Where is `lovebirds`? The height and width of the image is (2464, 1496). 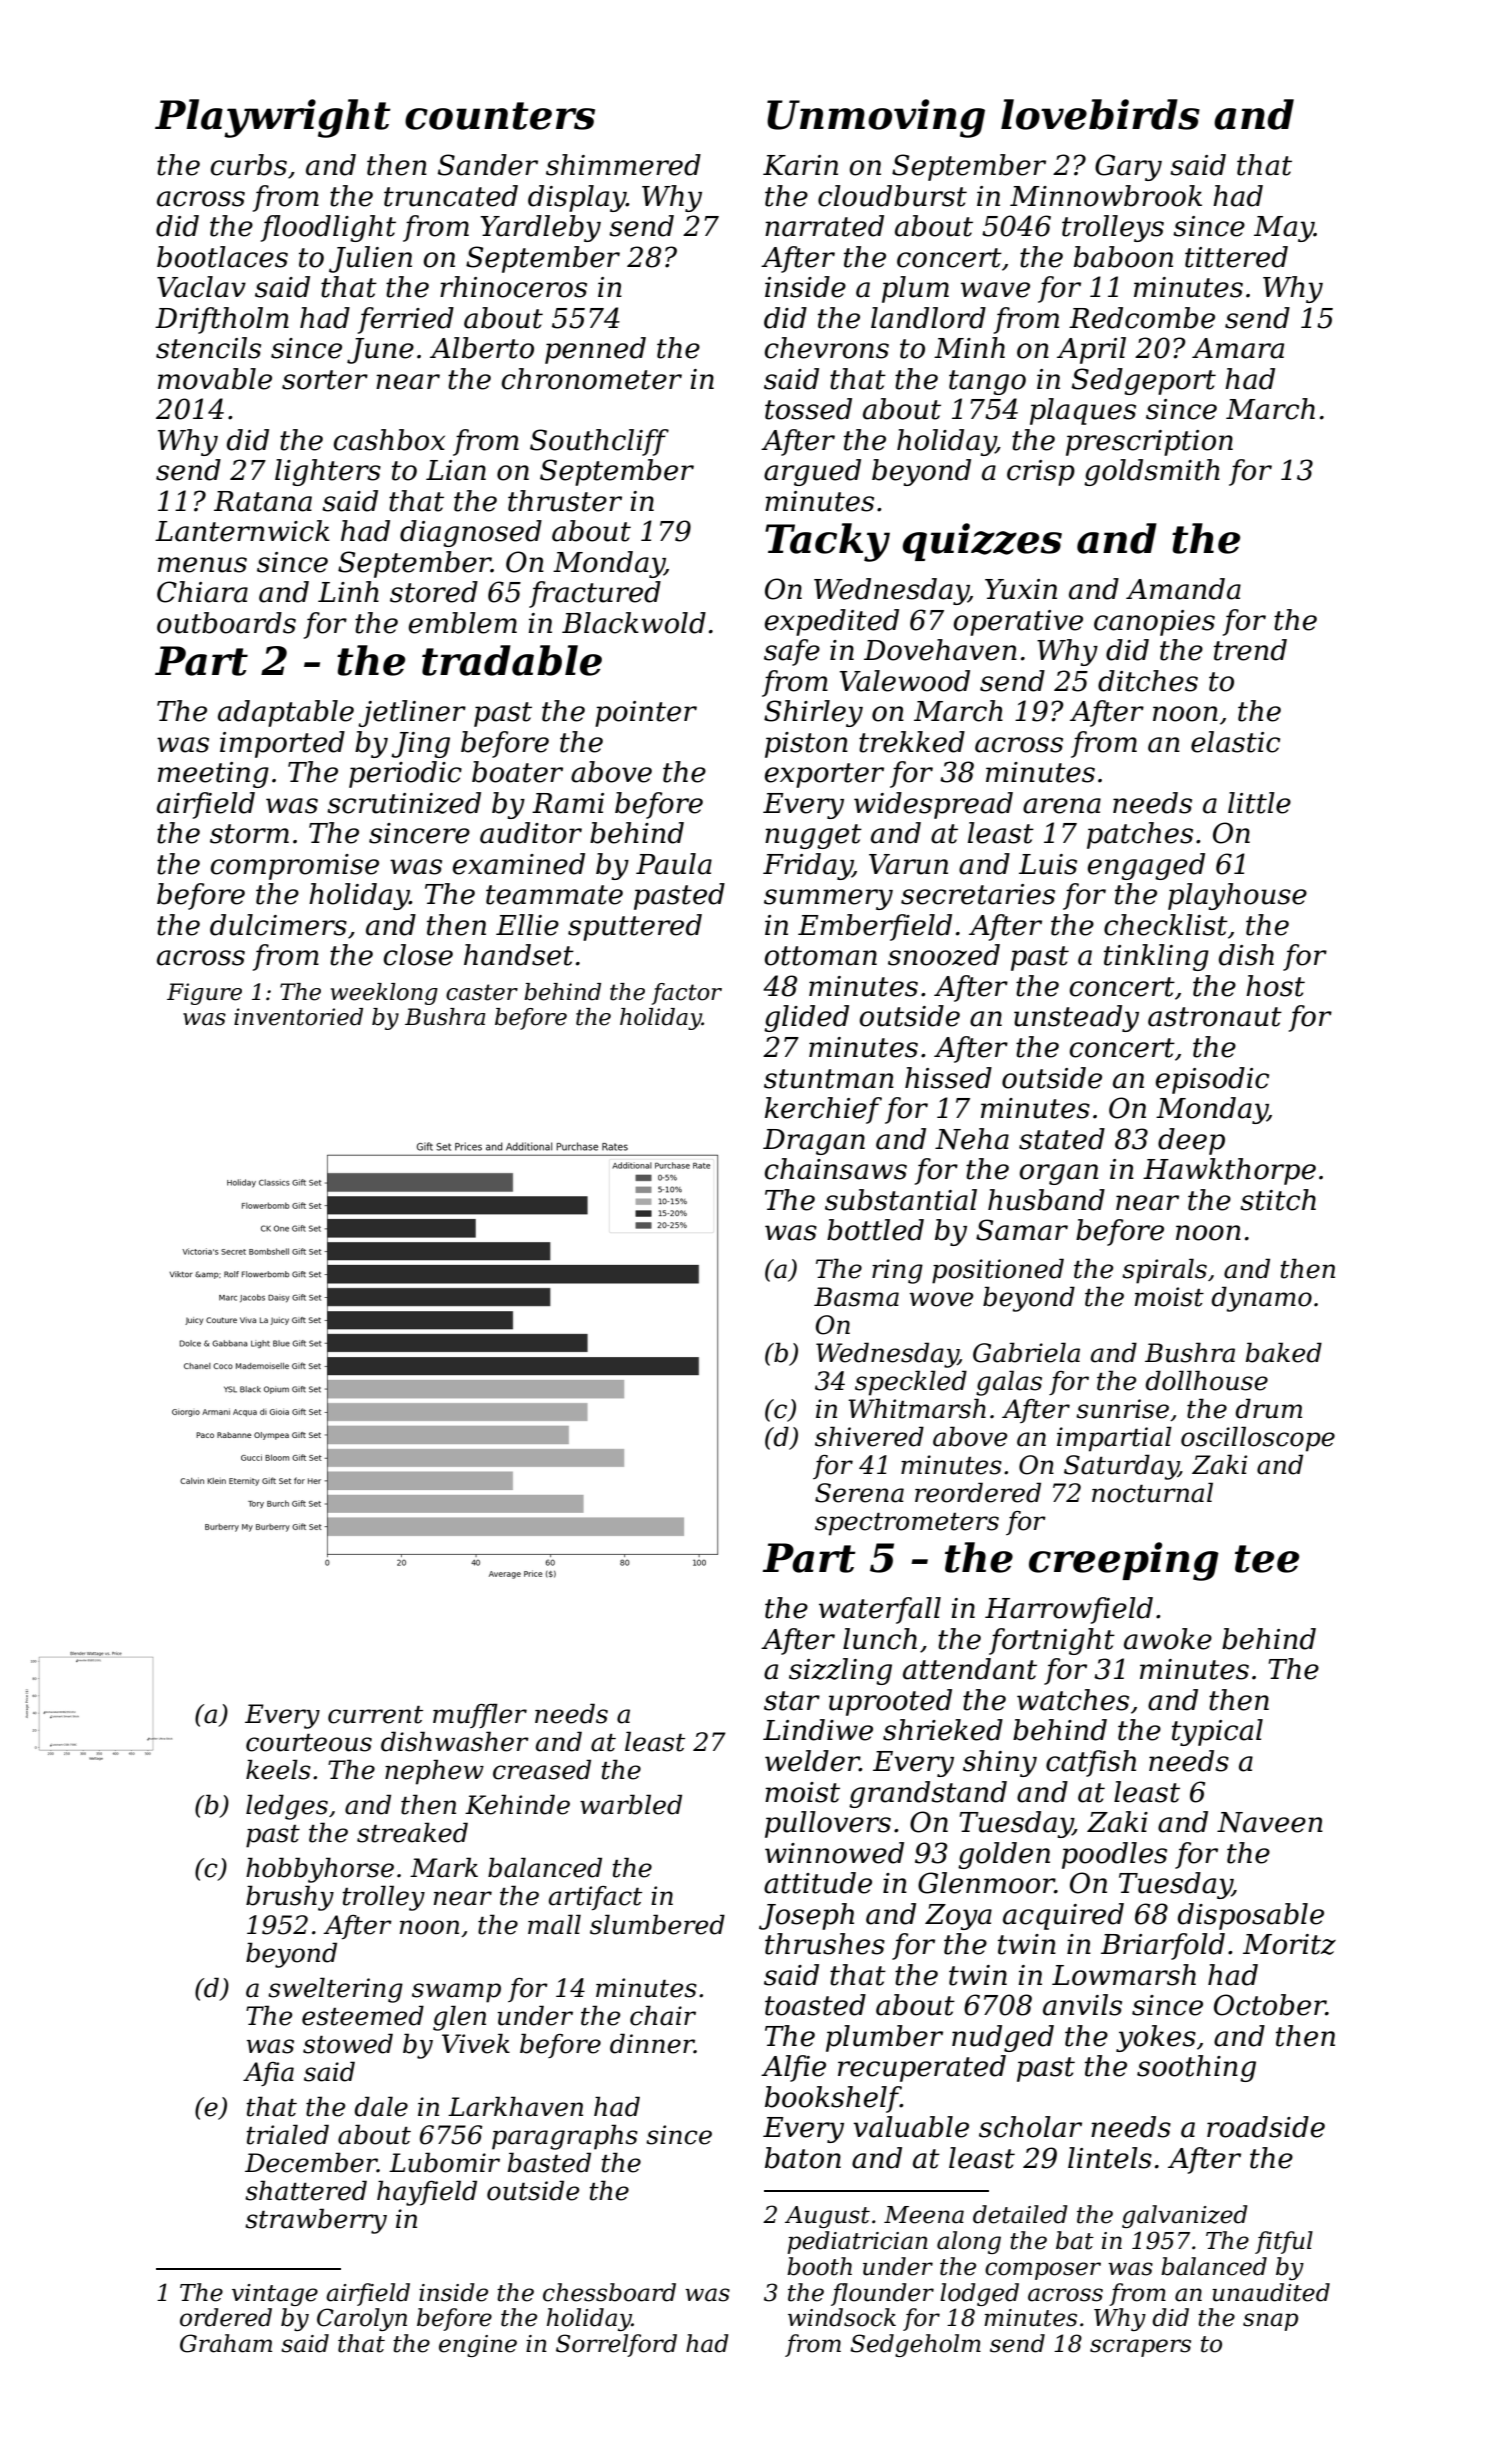 lovebirds is located at coordinates (1100, 114).
